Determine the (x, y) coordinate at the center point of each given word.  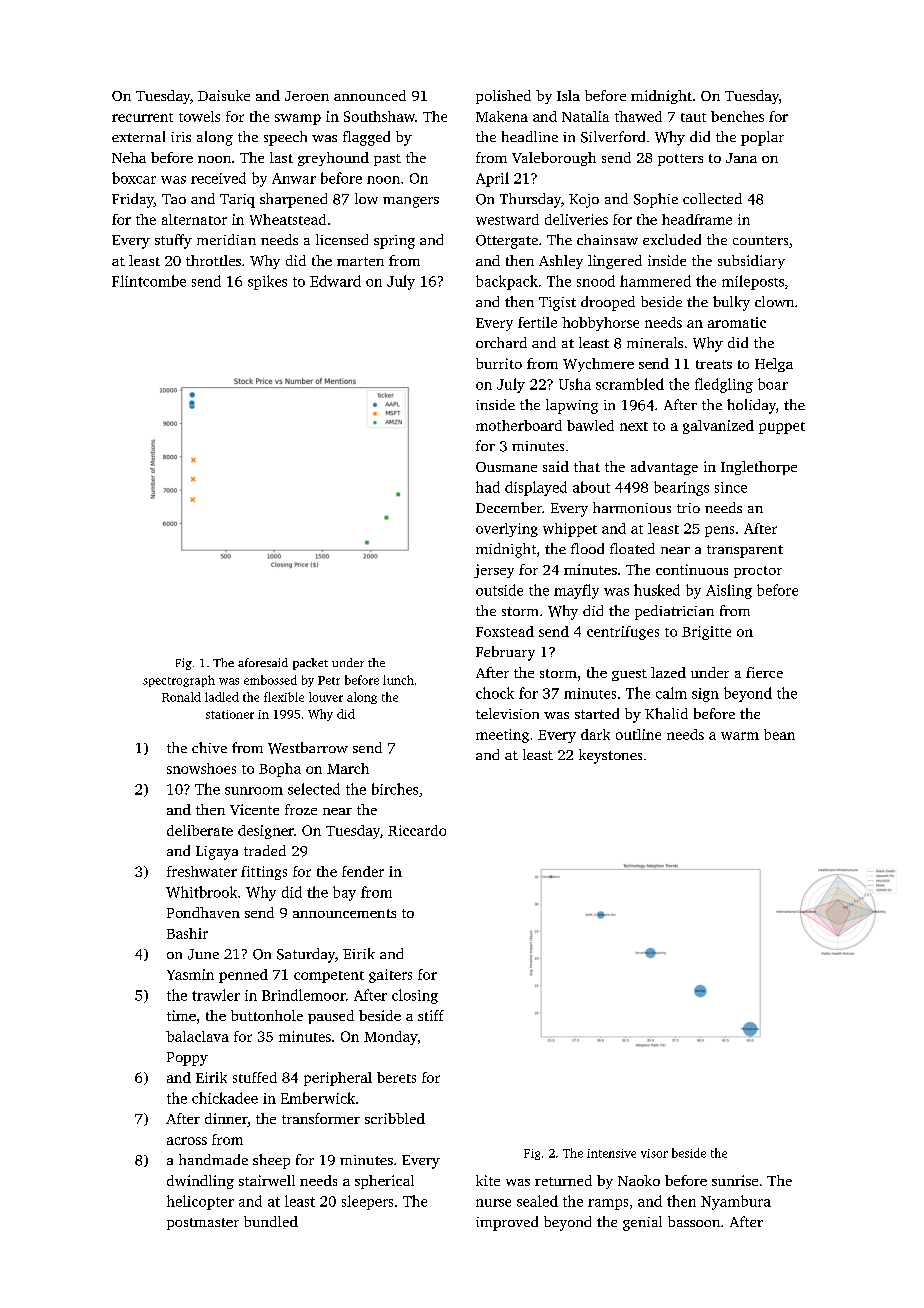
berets (396, 1077)
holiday (751, 406)
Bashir (187, 933)
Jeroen (307, 96)
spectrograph (179, 681)
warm (740, 736)
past (387, 160)
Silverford (613, 137)
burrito (499, 363)
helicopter (200, 1202)
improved (507, 1223)
